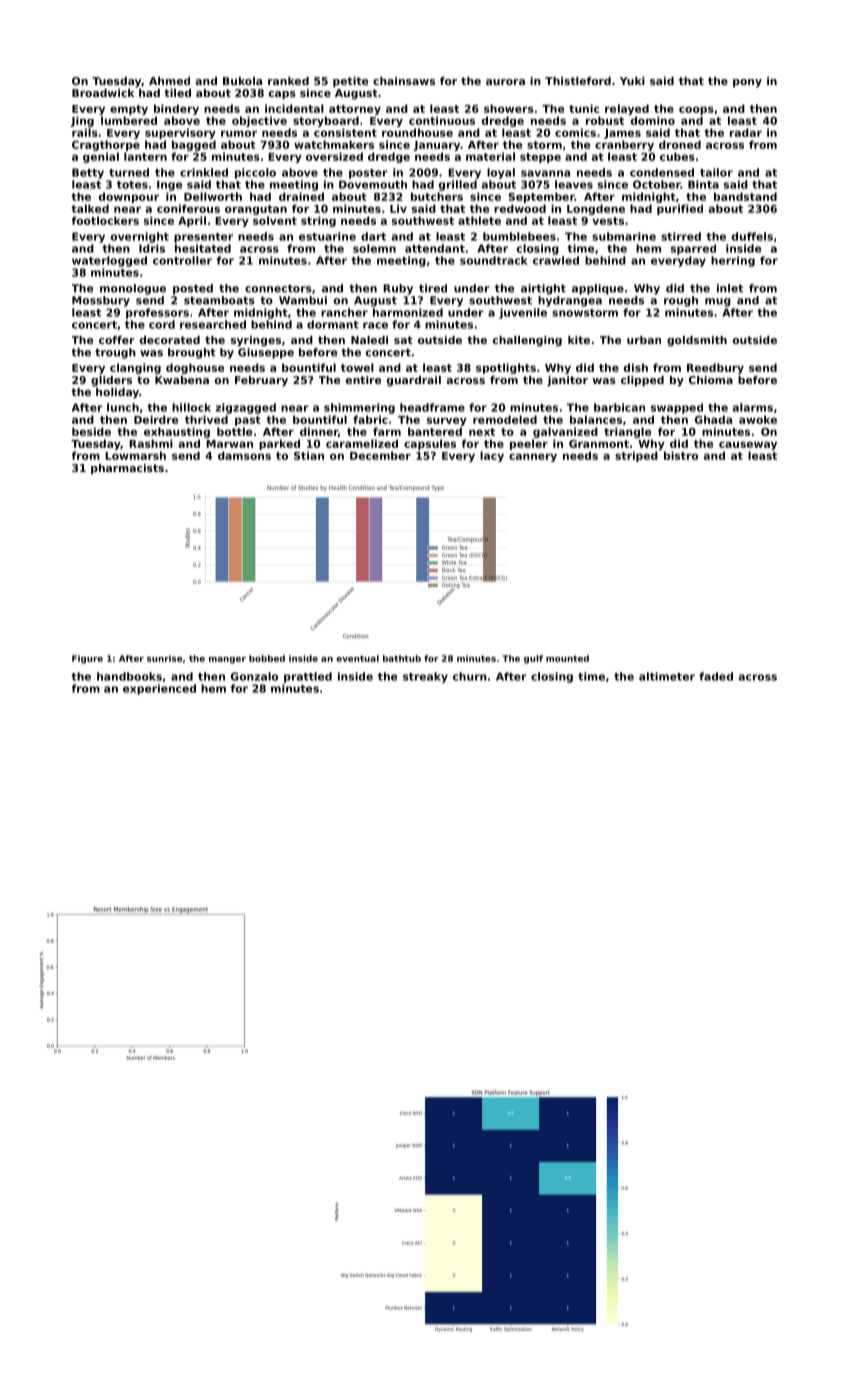 This document has width=849, height=1400. Describe the element at coordinates (169, 81) in the document. I see `Ahmed` at that location.
